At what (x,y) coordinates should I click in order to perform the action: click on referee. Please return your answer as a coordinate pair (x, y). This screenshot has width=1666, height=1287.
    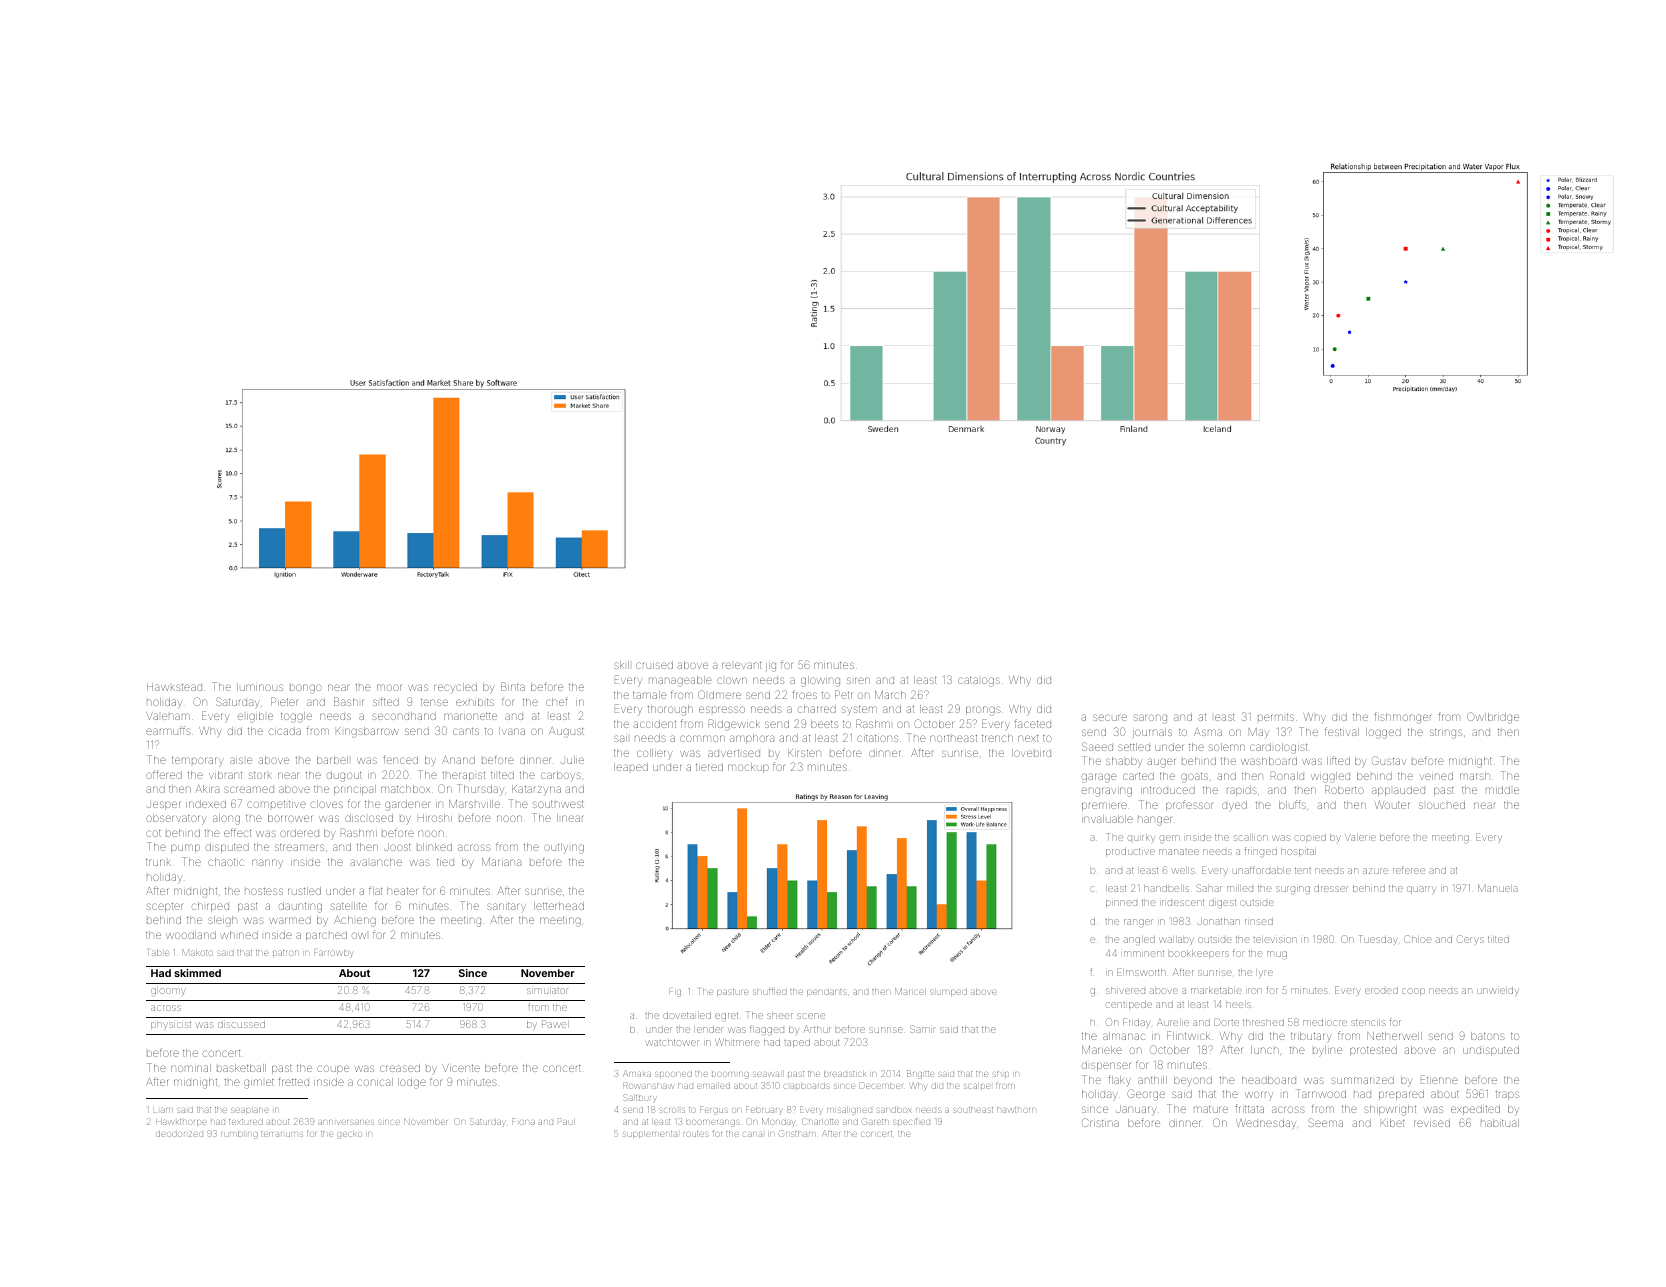
    Looking at the image, I should click on (1409, 870).
